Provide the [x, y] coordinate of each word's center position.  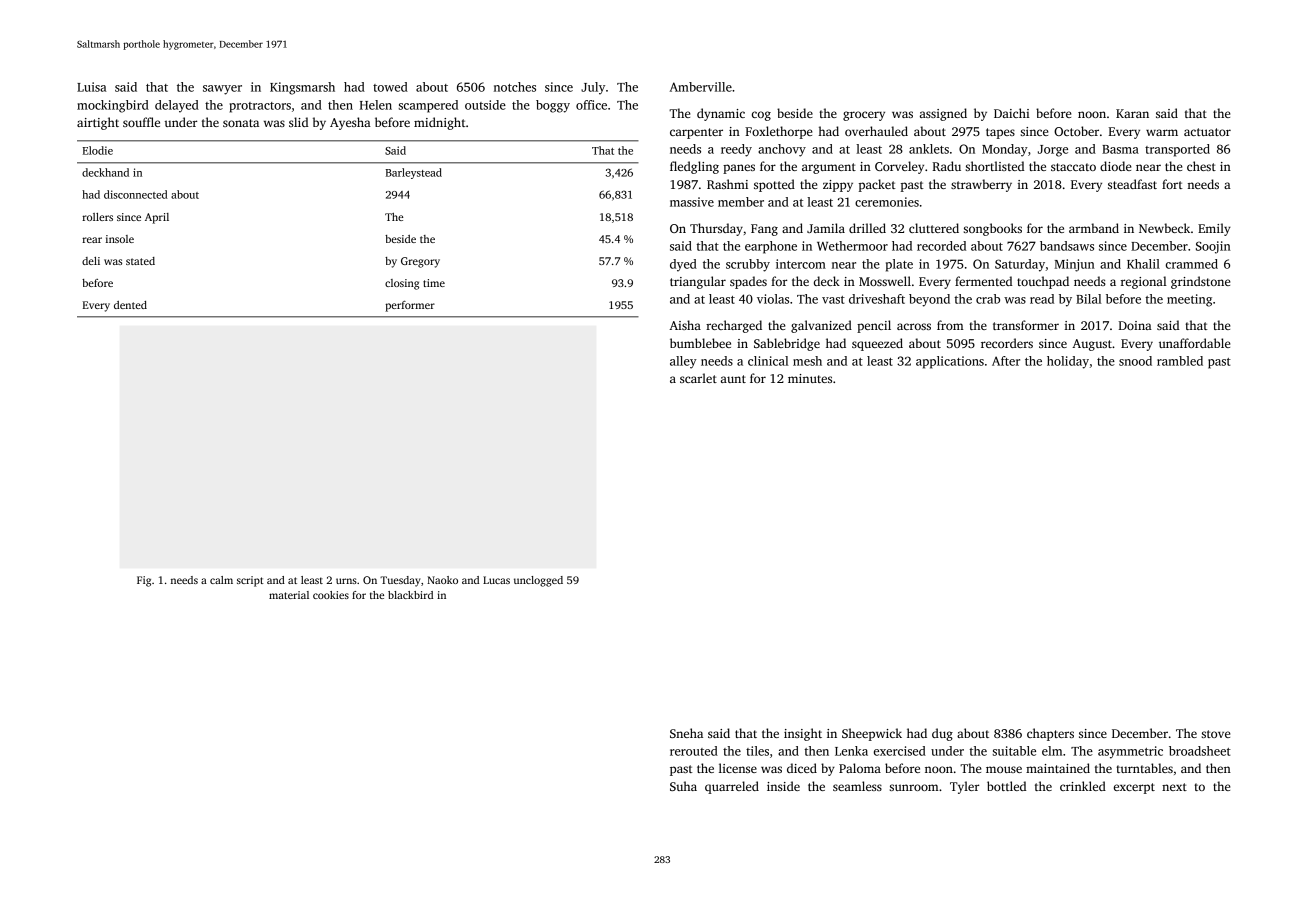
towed [390, 87]
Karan [1132, 113]
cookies [331, 595]
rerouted [694, 751]
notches [515, 87]
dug [942, 734]
